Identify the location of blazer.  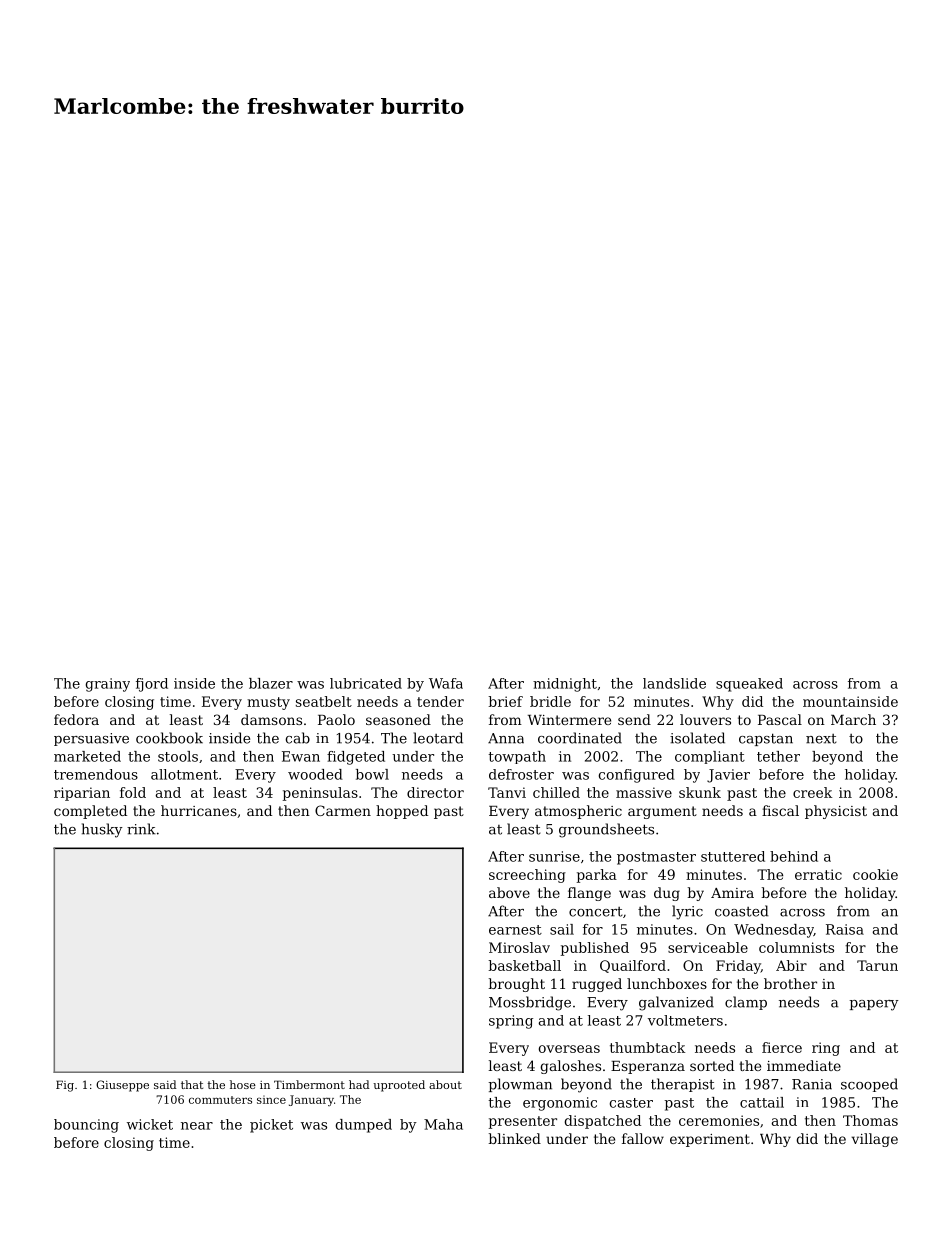
(271, 683).
